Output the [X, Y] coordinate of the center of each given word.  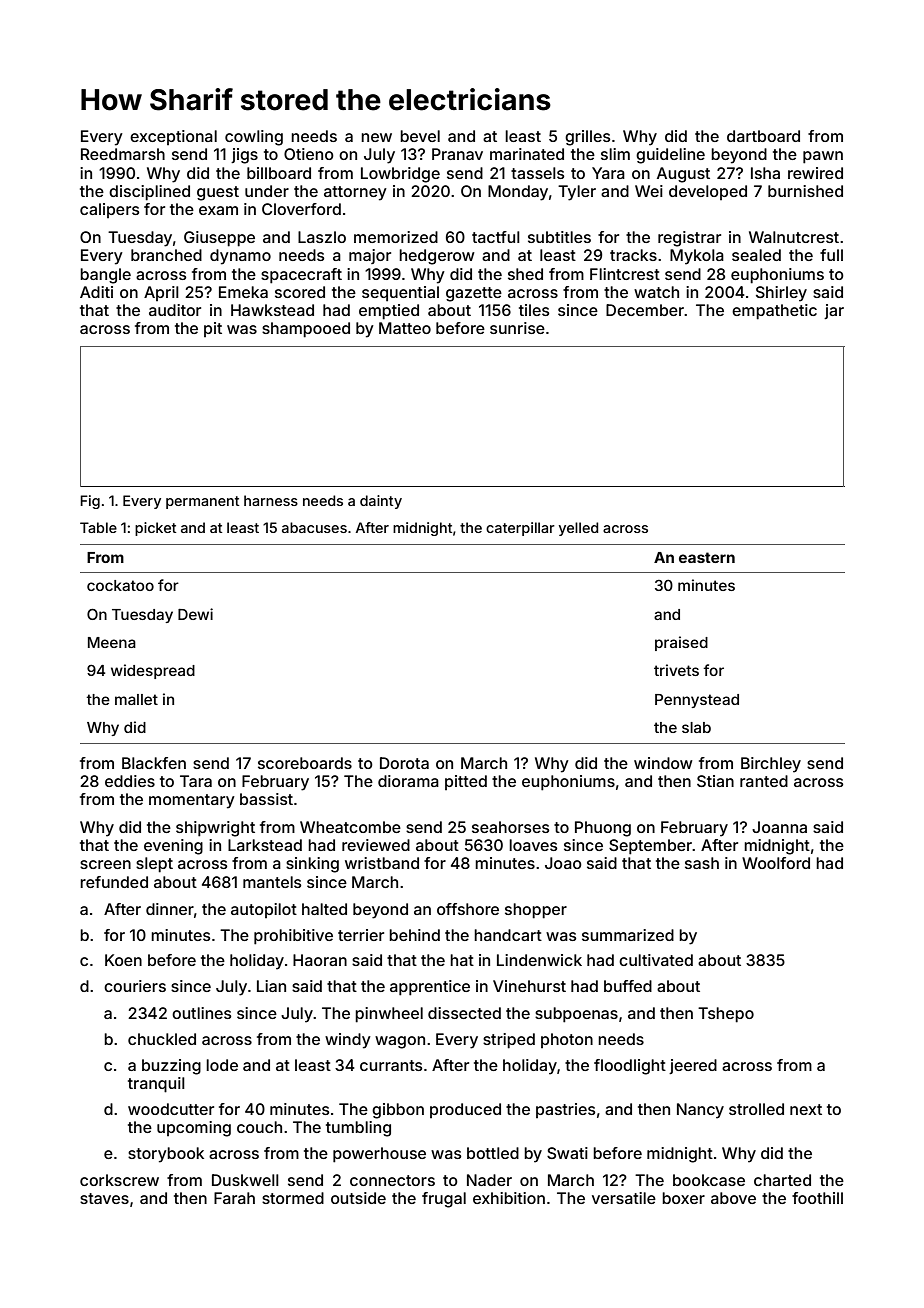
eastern [707, 557]
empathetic [774, 312]
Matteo [405, 328]
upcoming [194, 1129]
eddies [130, 781]
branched [166, 255]
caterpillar [520, 529]
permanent [202, 502]
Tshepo [726, 1015]
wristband [382, 863]
